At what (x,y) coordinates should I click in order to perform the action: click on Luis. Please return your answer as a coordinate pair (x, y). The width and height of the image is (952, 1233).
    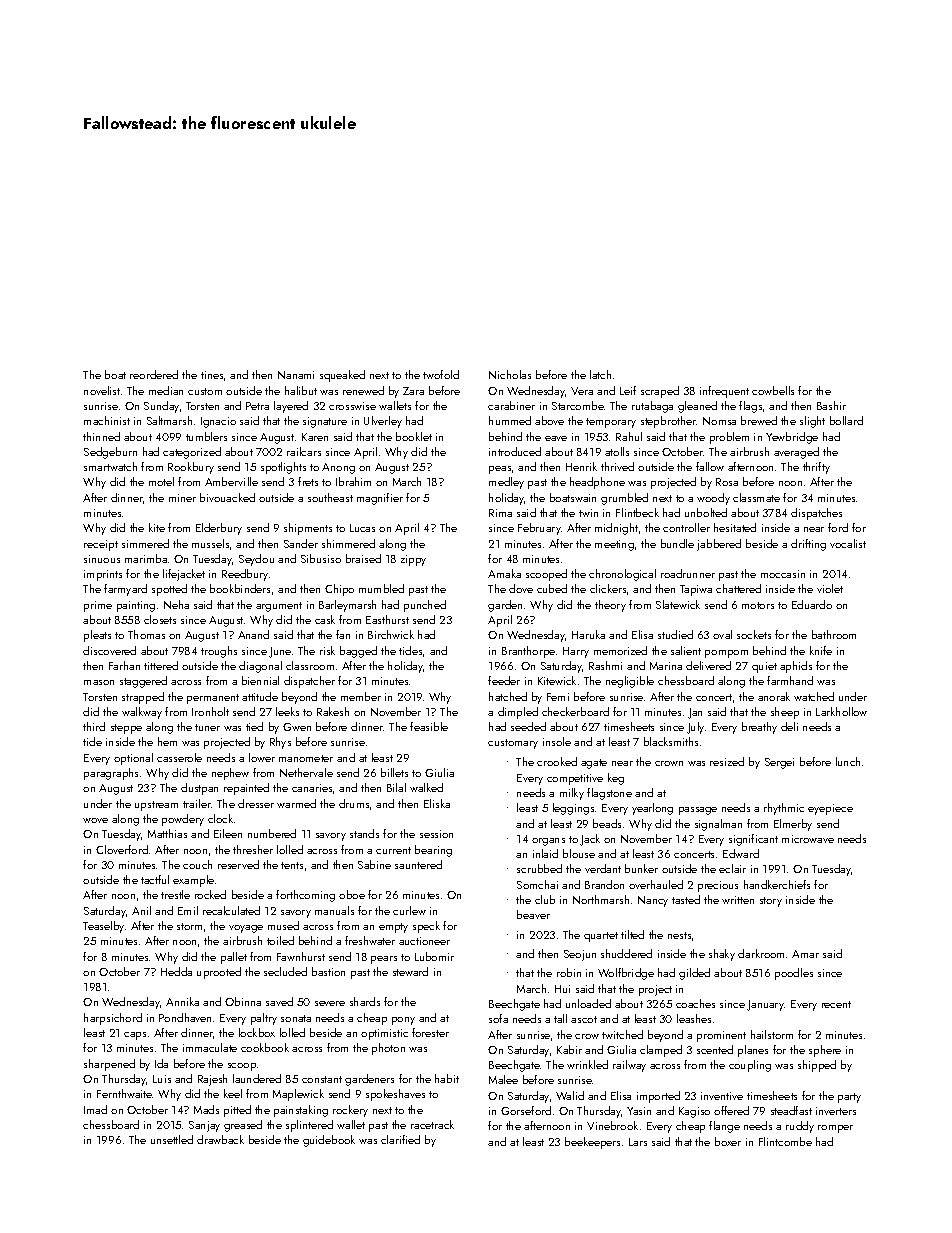
    Looking at the image, I should click on (162, 1079).
